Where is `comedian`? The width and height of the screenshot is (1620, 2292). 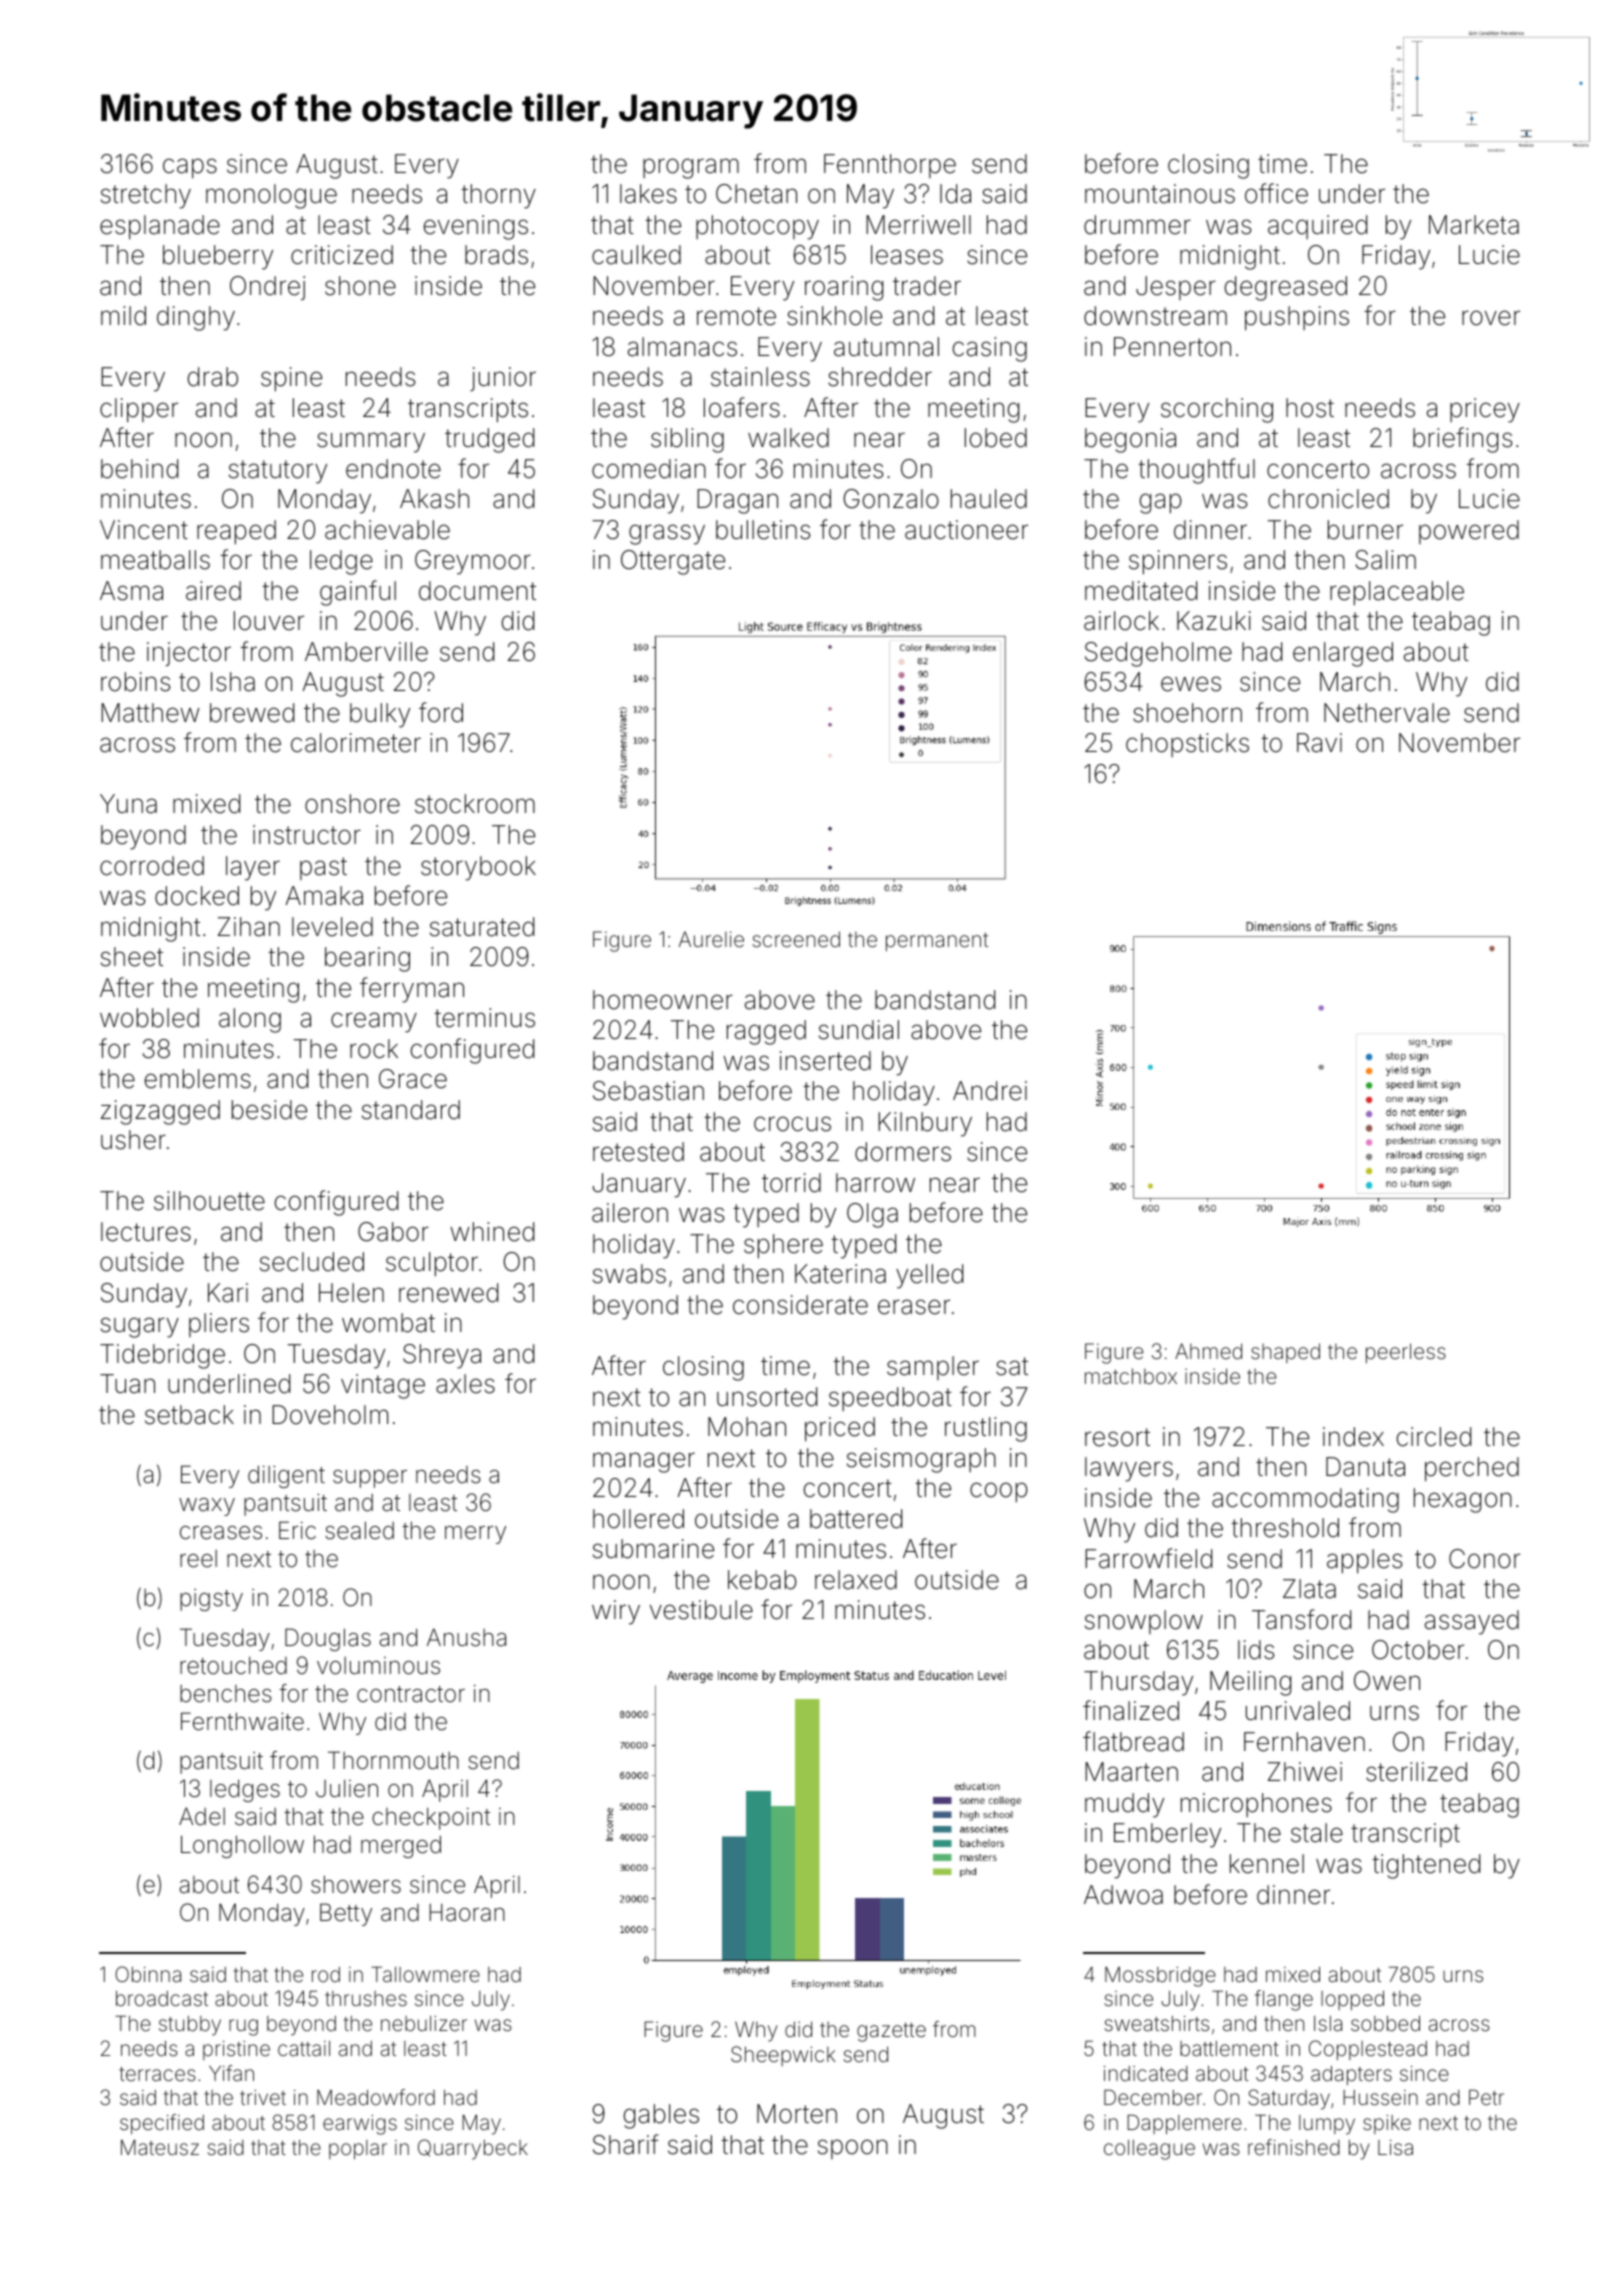
comedian is located at coordinates (649, 469).
